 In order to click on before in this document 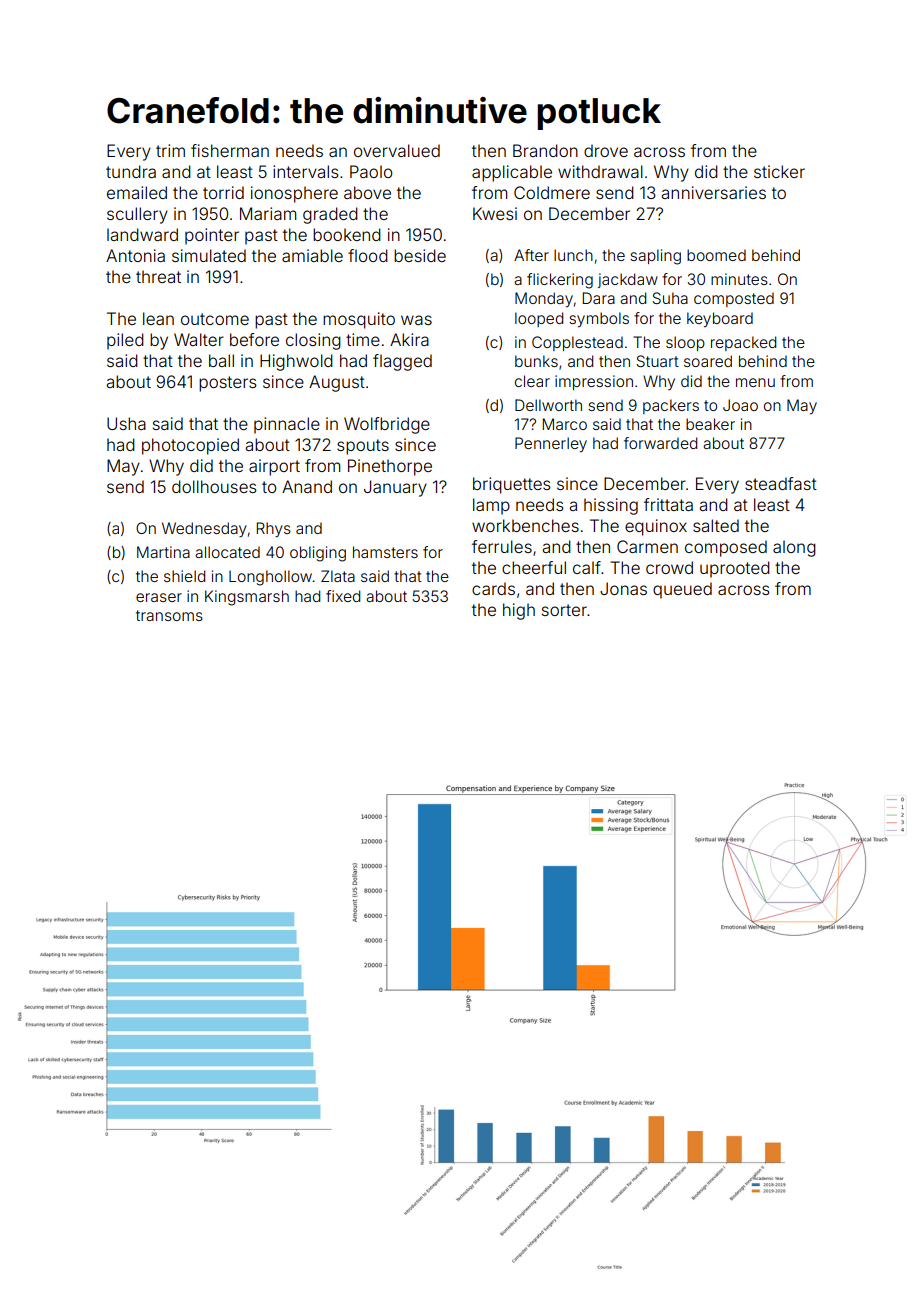, I will do `click(254, 339)`.
